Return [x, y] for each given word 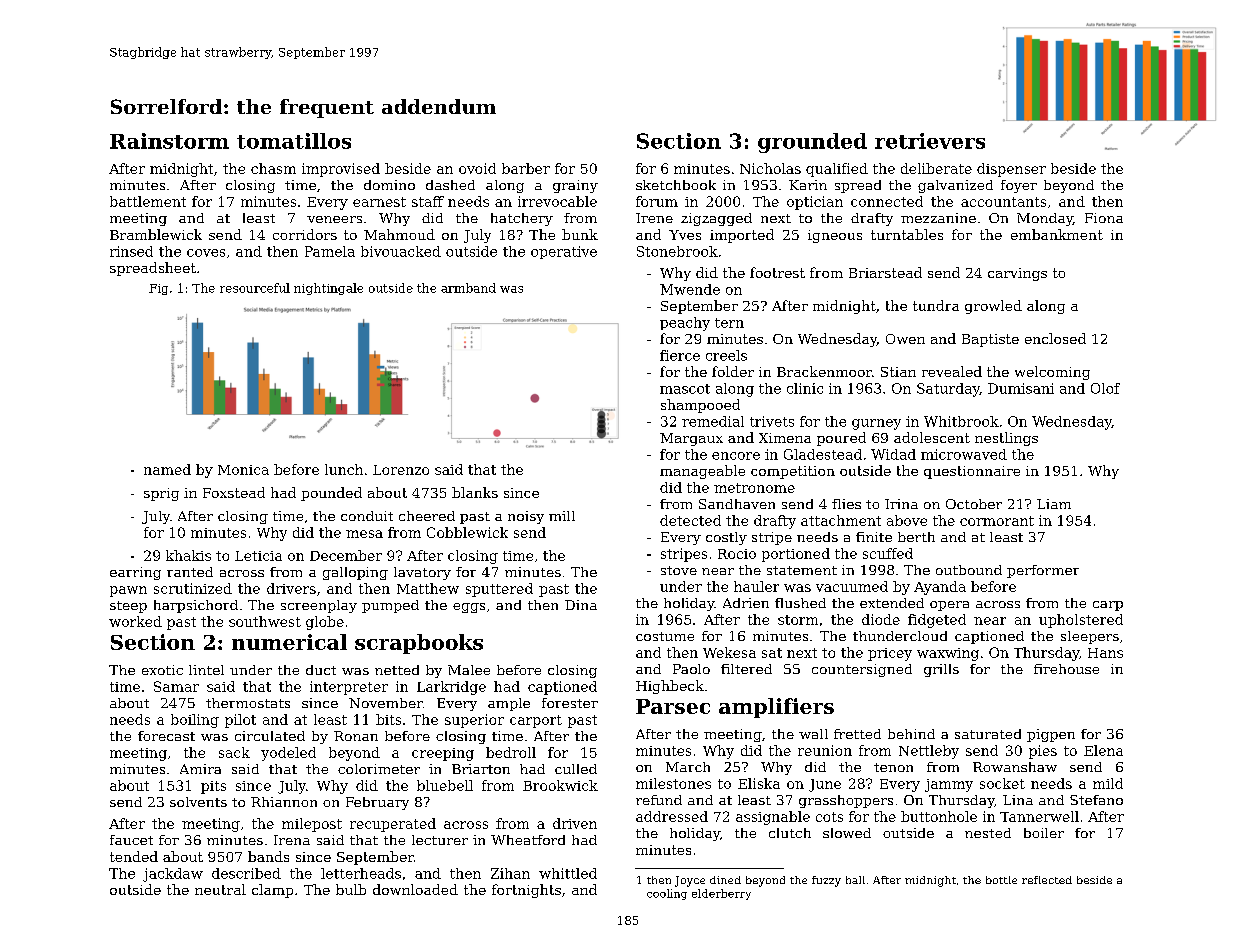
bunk [580, 234]
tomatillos [294, 141]
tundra [936, 305]
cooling [667, 894]
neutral [220, 889]
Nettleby [929, 752]
